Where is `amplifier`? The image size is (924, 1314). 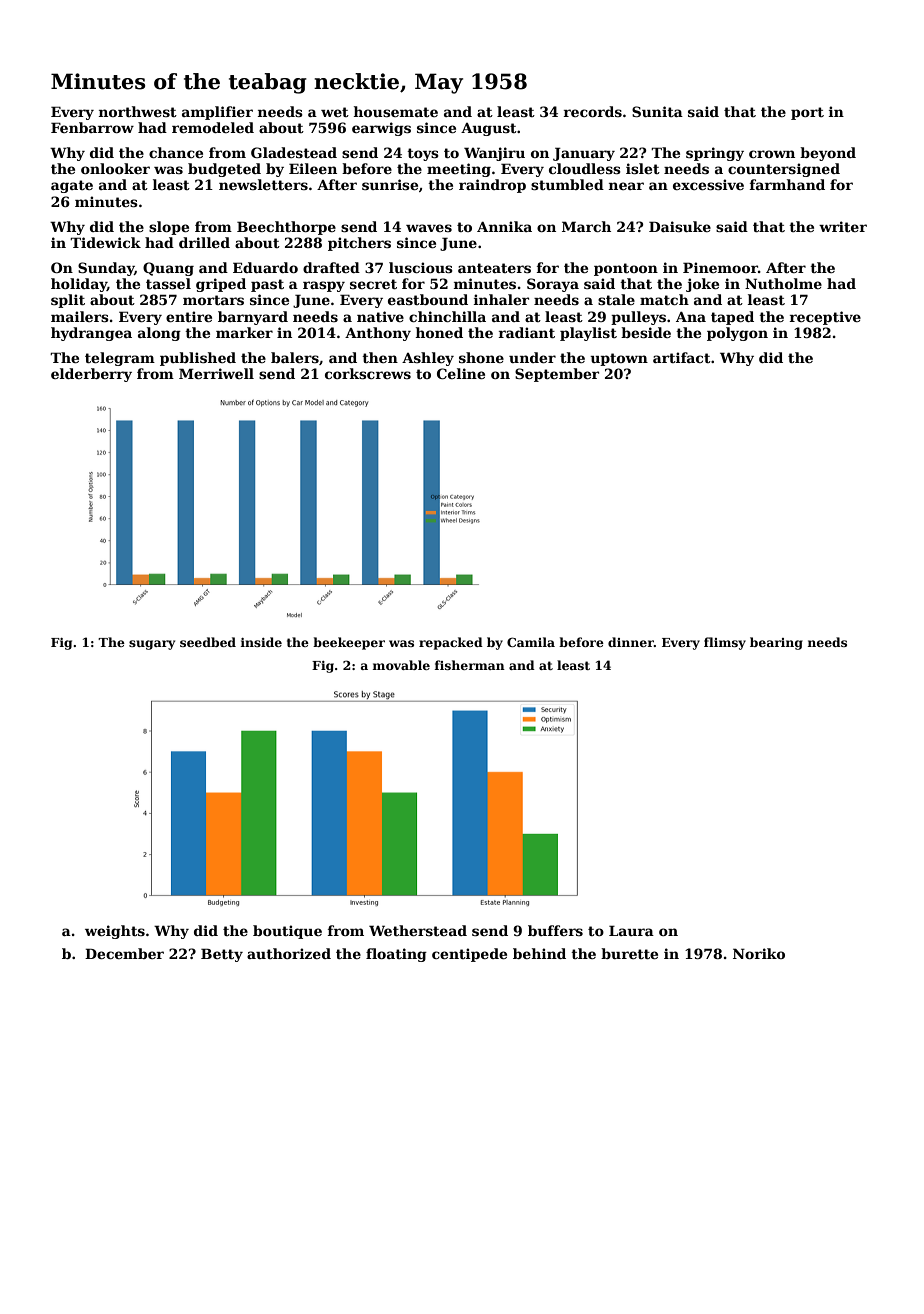
amplifier is located at coordinates (217, 113).
